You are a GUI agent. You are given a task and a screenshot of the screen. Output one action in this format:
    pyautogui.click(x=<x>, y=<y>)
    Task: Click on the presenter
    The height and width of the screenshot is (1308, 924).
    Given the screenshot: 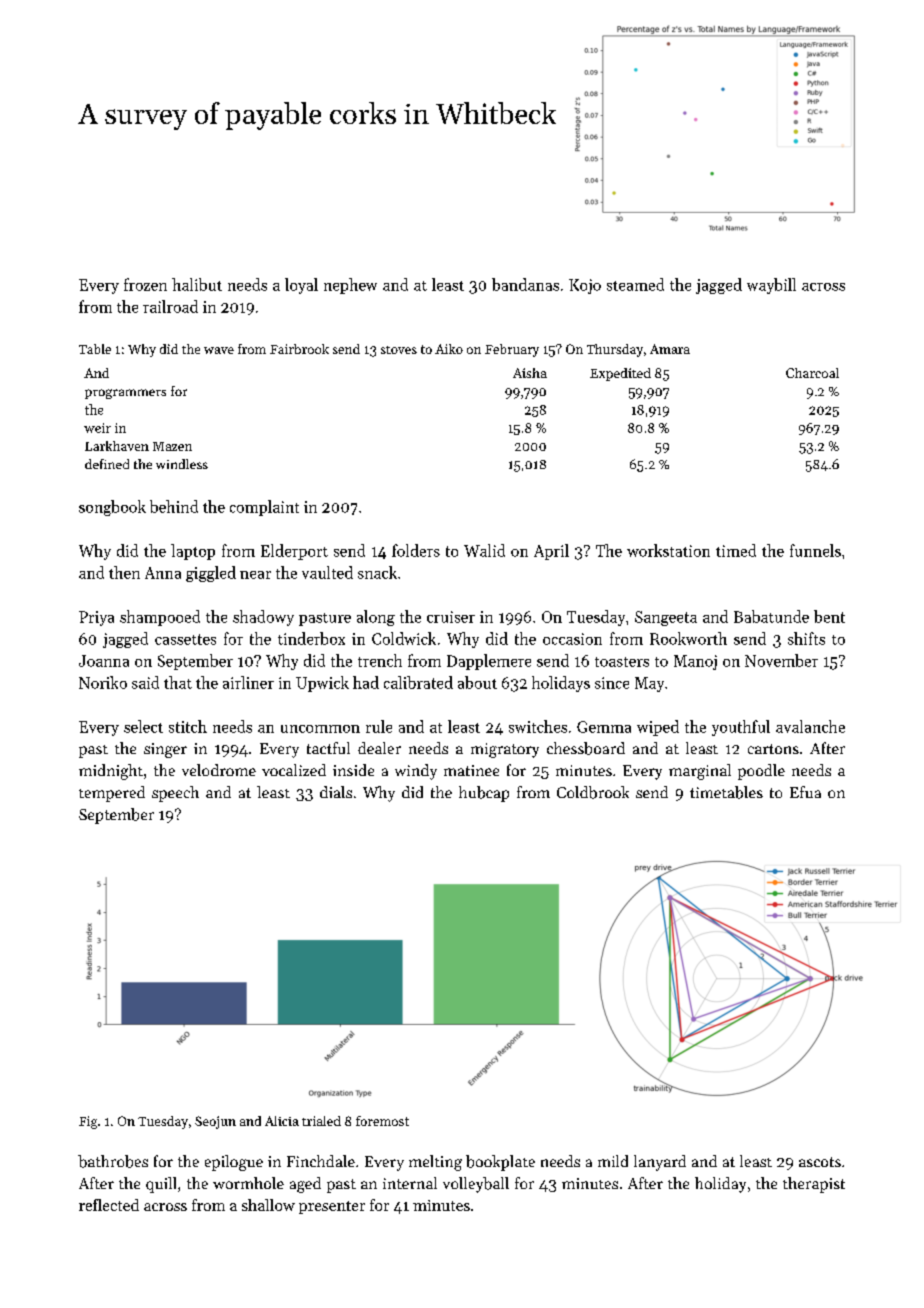 What is the action you would take?
    pyautogui.click(x=332, y=1207)
